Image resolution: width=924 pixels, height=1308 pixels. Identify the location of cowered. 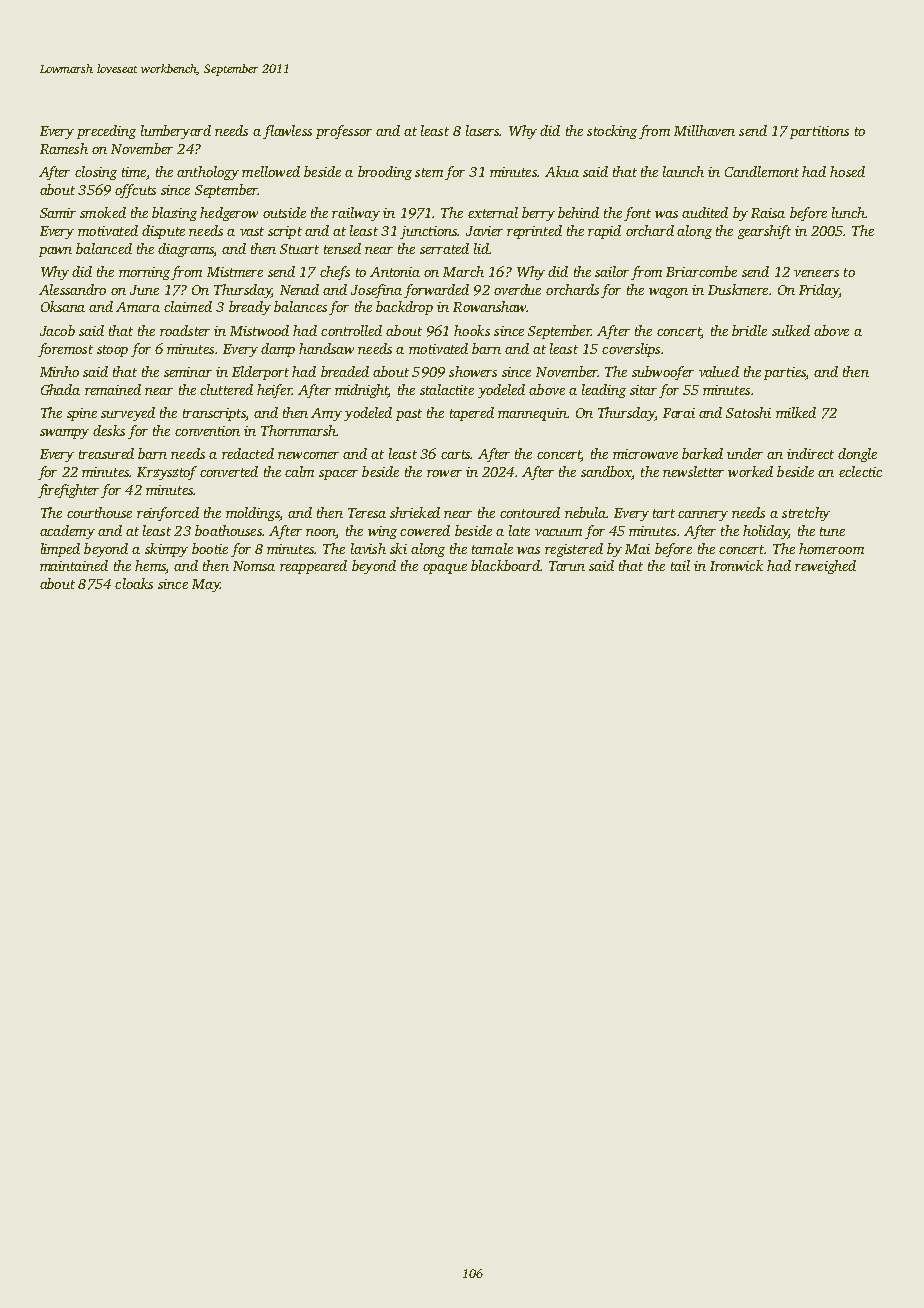
(425, 530).
